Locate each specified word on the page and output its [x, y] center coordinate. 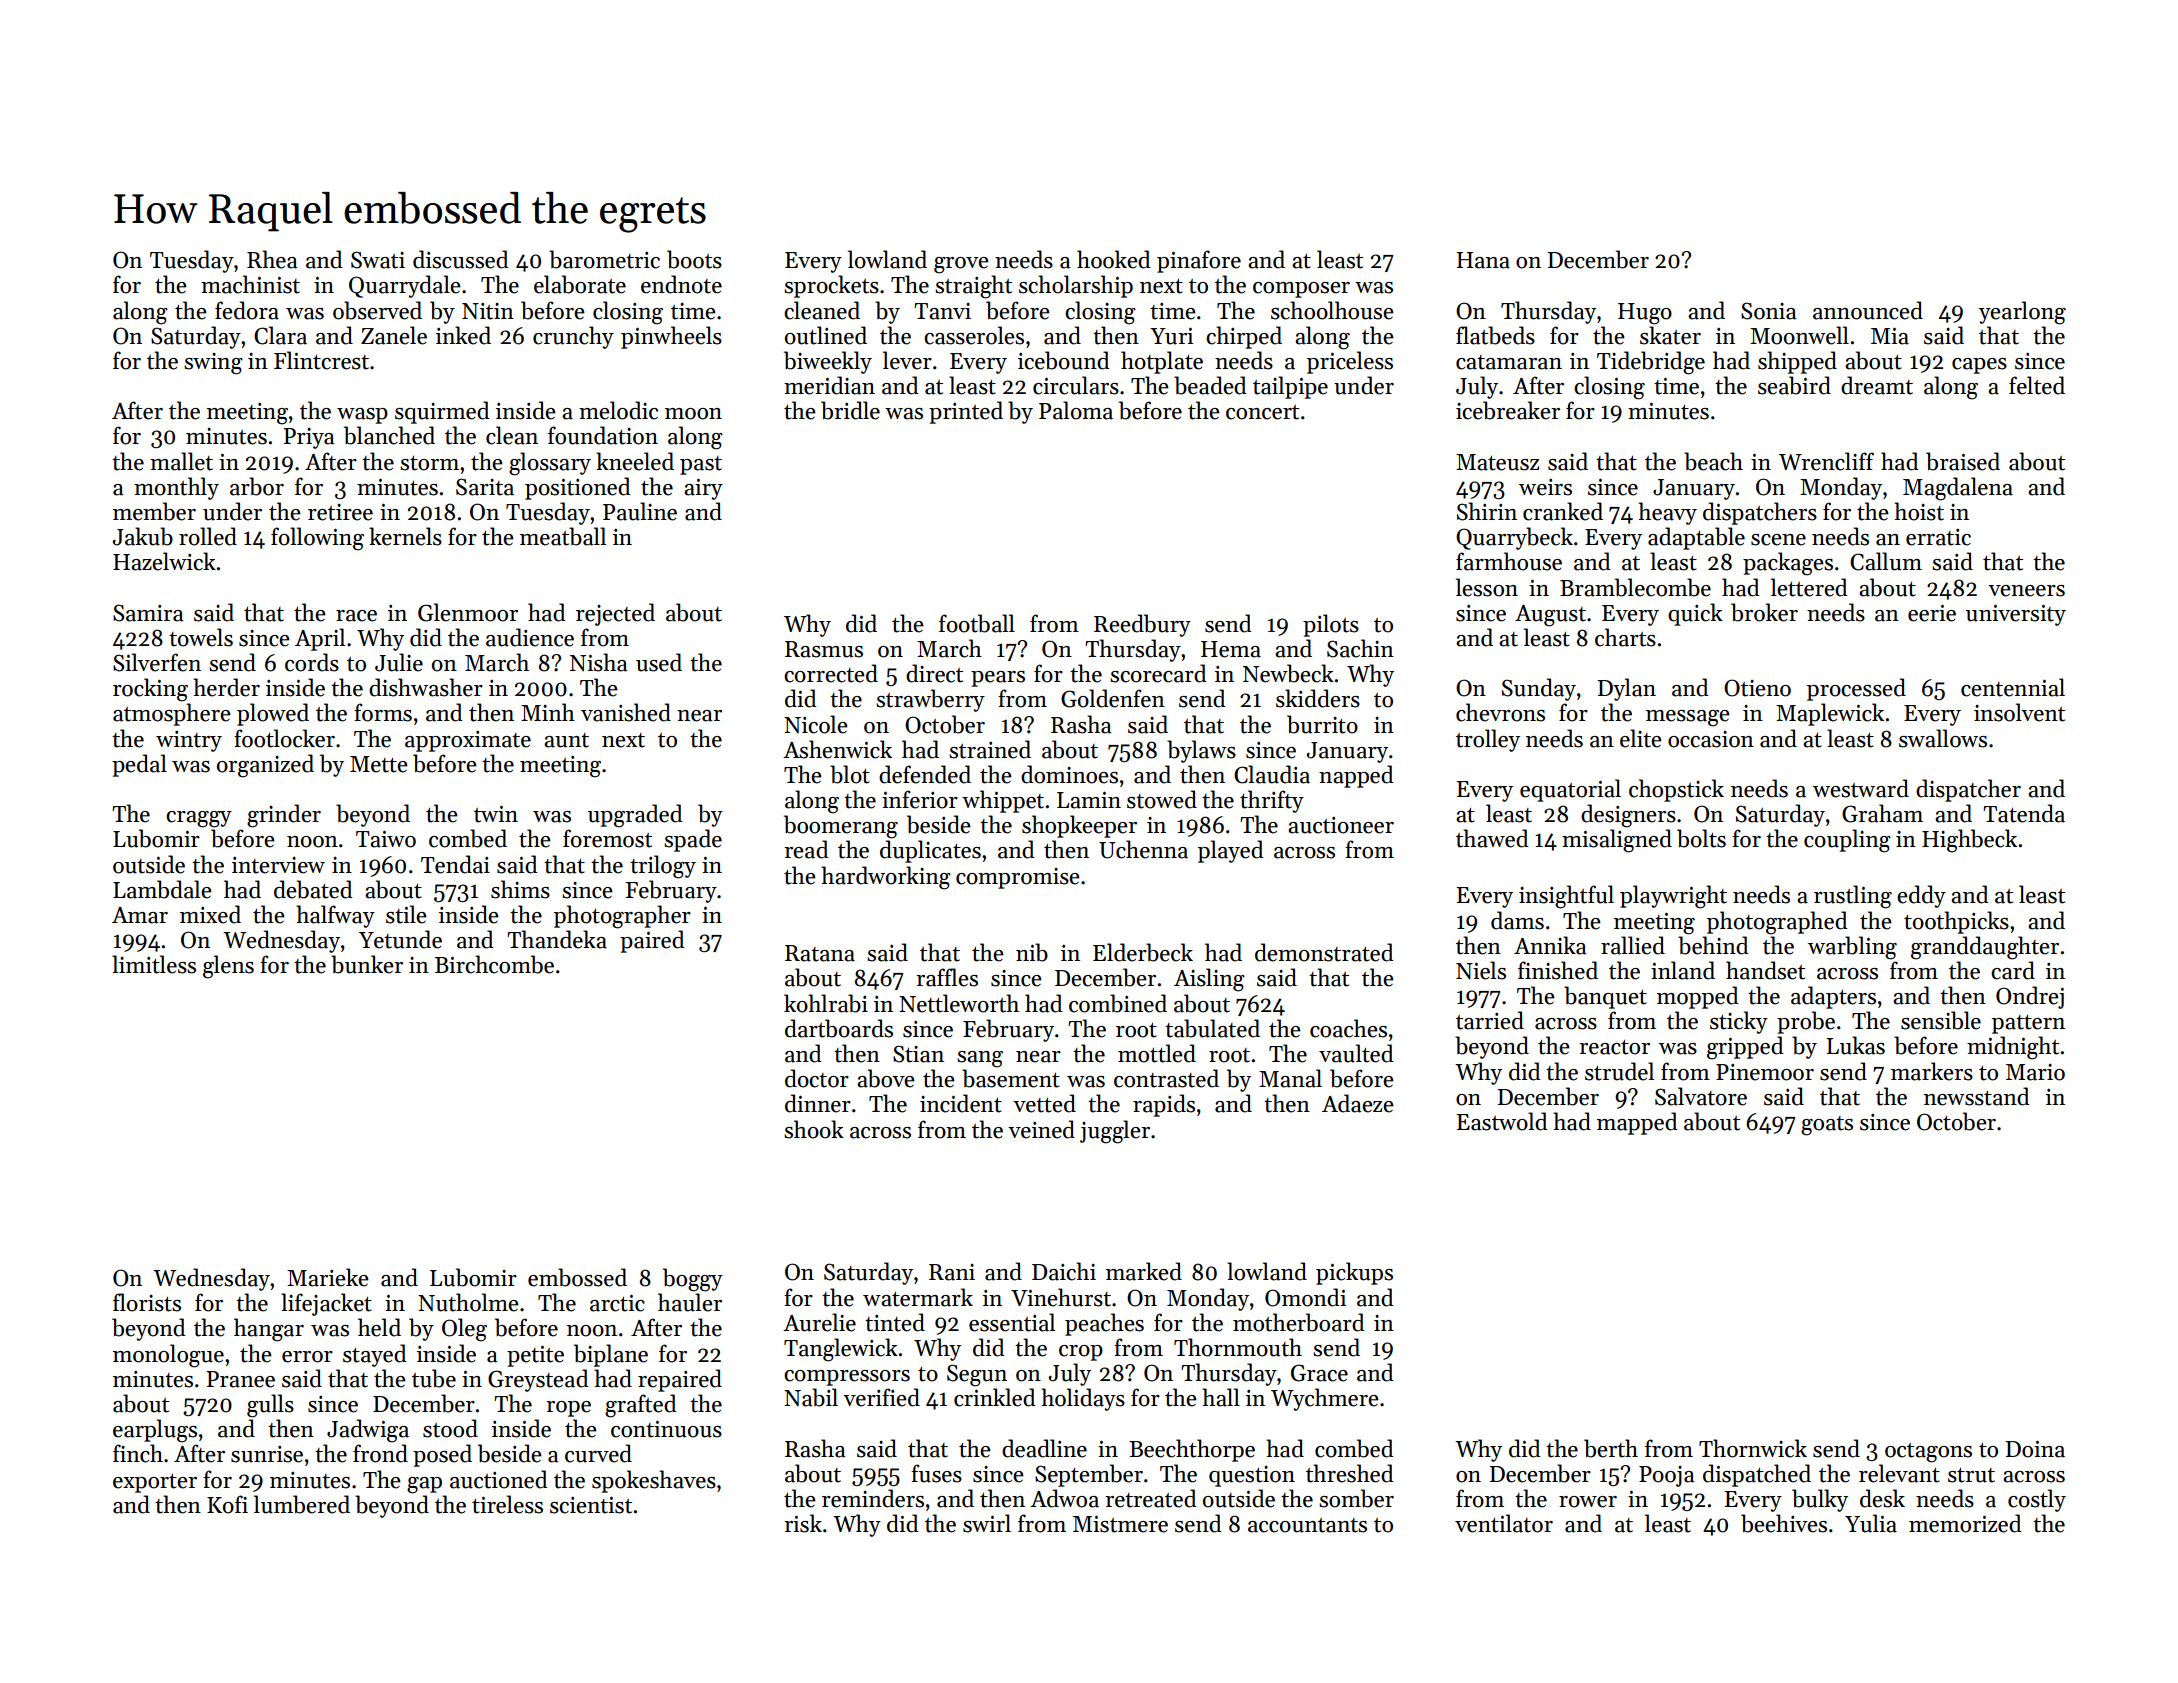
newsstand [1977, 1096]
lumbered [302, 1504]
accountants [1307, 1525]
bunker [367, 964]
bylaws [1201, 751]
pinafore [1199, 261]
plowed [273, 714]
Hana [1483, 260]
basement [1011, 1078]
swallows [1943, 738]
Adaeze [1358, 1103]
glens [228, 967]
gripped [1745, 1048]
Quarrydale [405, 286]
